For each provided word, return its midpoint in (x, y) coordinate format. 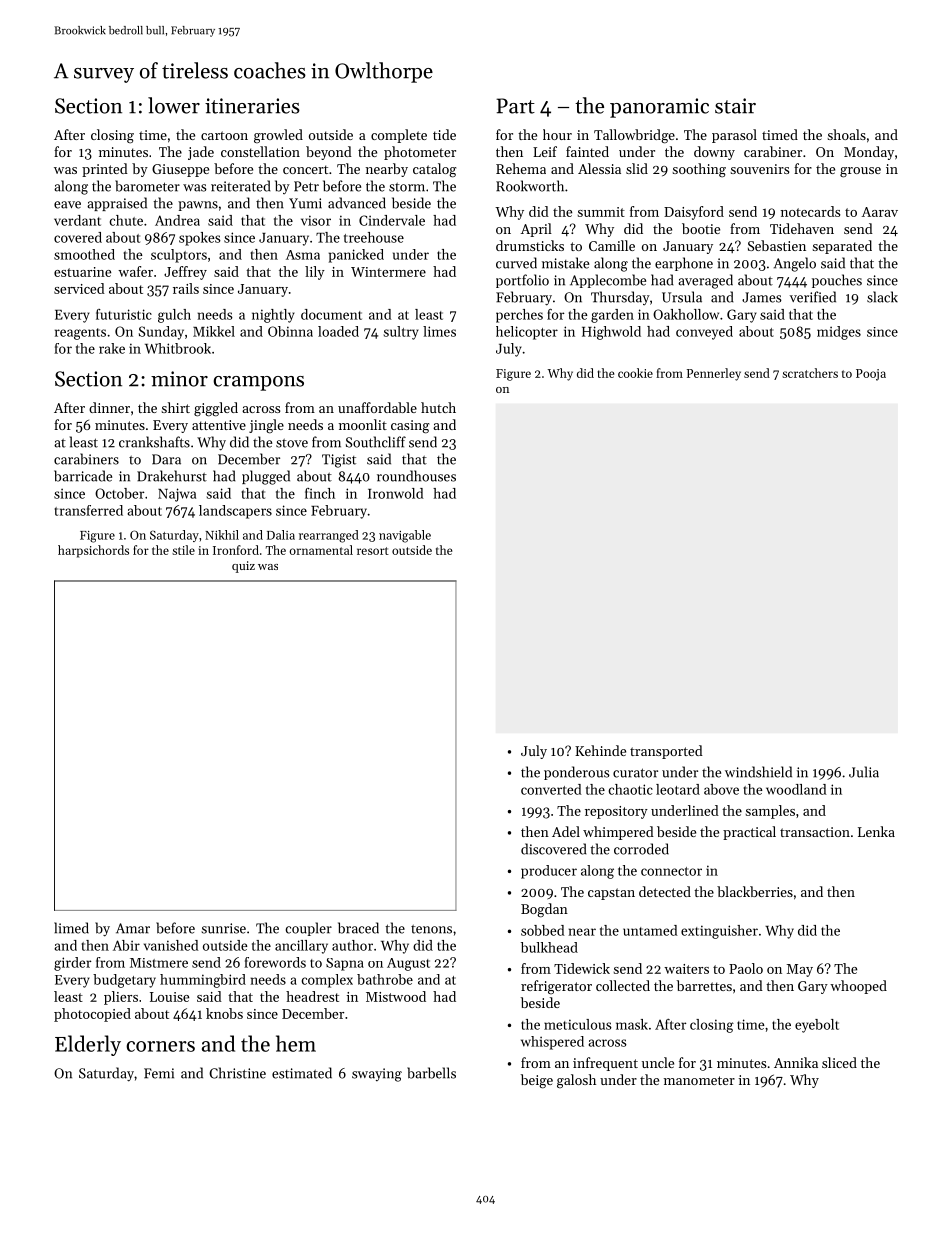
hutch (438, 407)
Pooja (871, 375)
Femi (159, 1073)
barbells (431, 1073)
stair (735, 106)
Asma (303, 255)
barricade (83, 476)
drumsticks (530, 245)
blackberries (755, 891)
